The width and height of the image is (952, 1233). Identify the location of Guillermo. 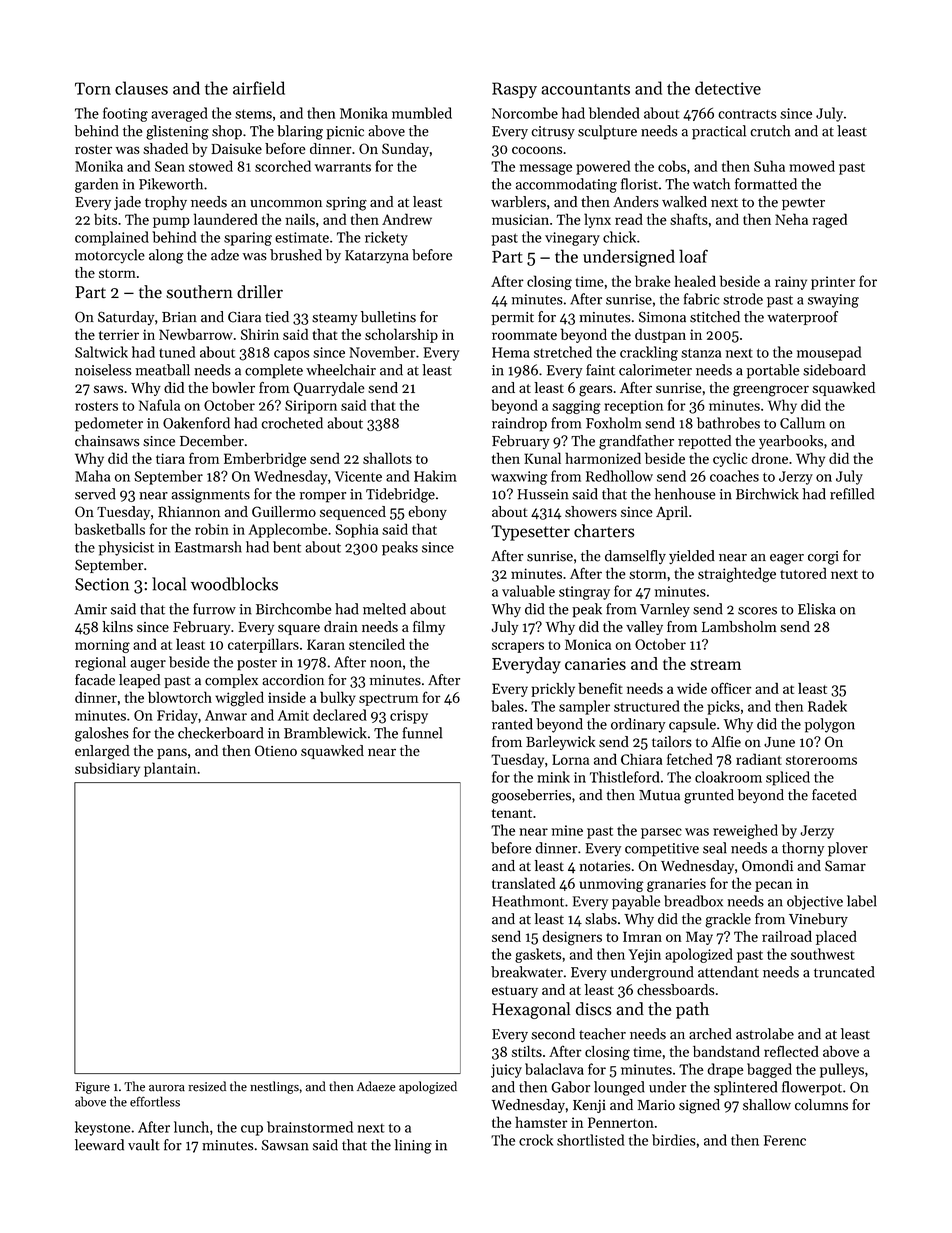
(284, 511).
